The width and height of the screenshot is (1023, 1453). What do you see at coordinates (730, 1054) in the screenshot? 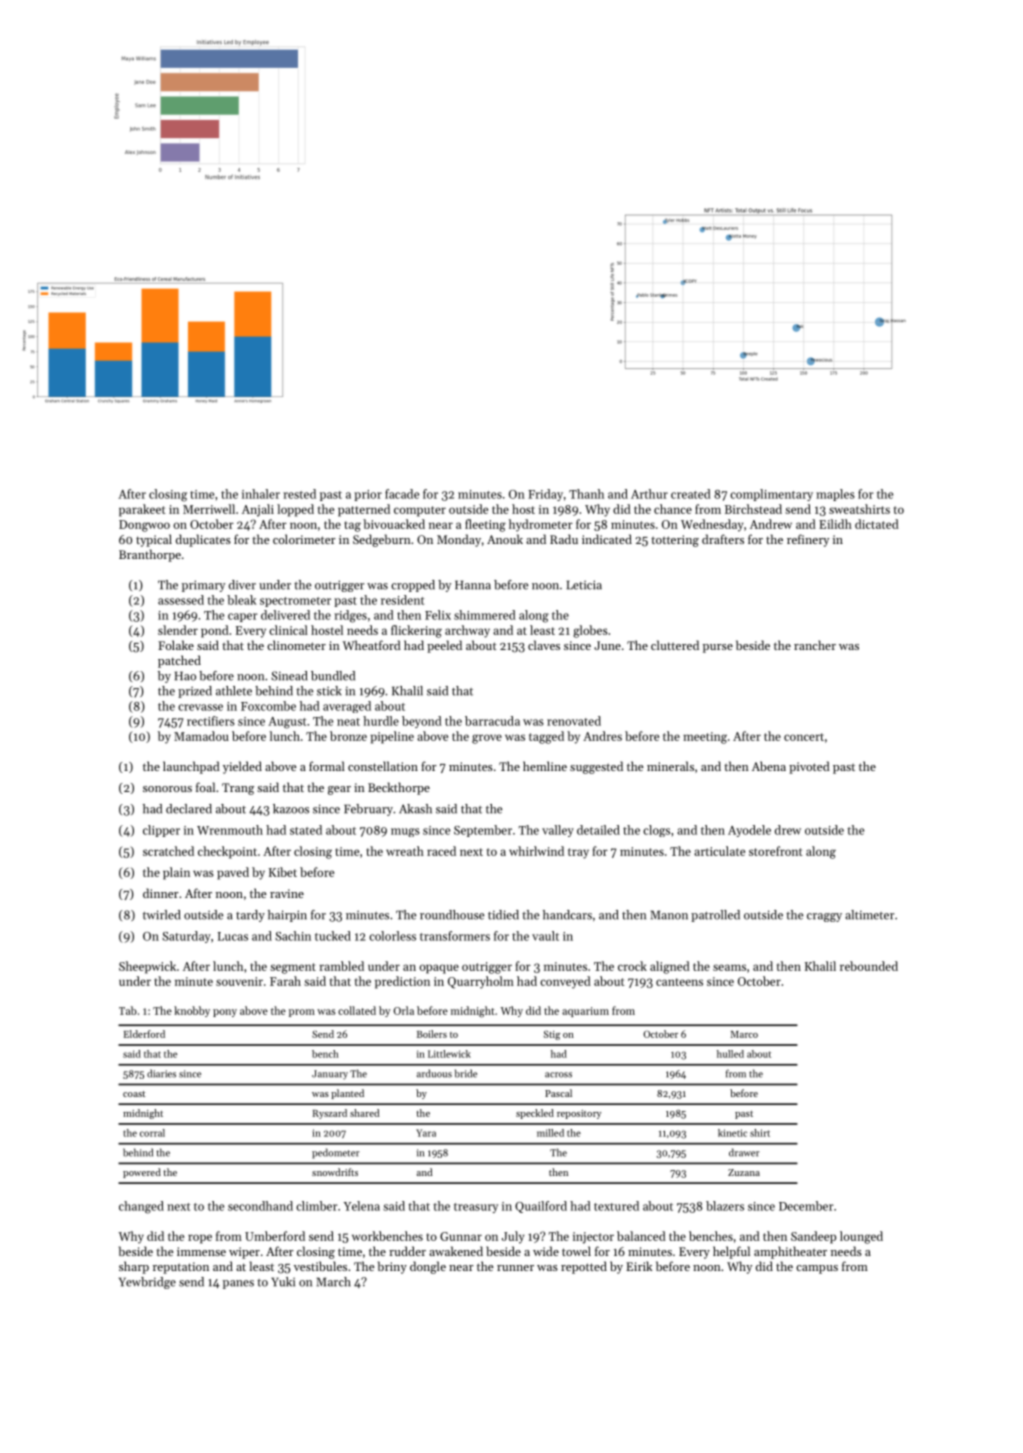
I see `hulled` at bounding box center [730, 1054].
